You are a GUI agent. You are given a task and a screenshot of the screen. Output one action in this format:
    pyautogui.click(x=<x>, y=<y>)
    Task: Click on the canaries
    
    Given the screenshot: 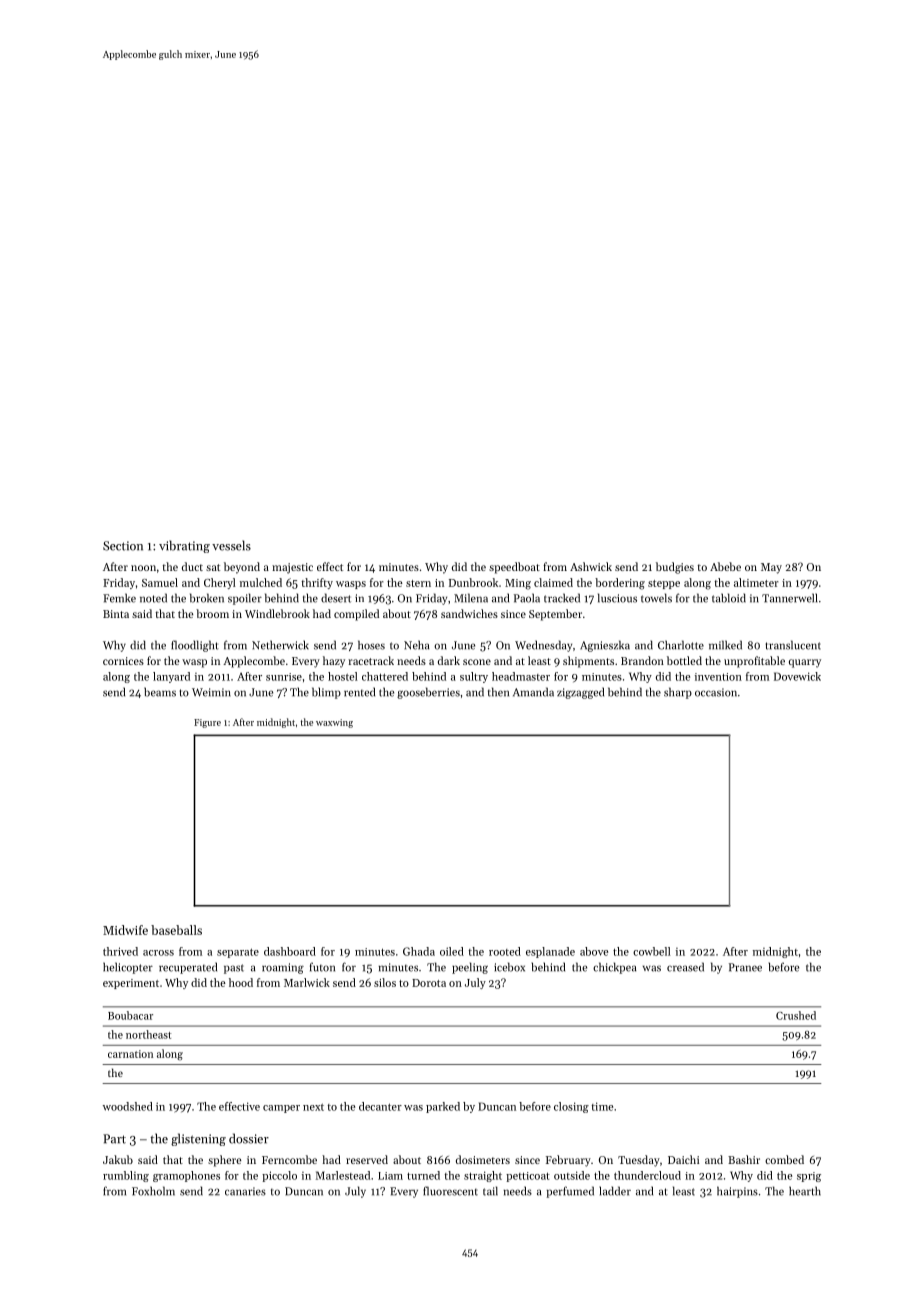 What is the action you would take?
    pyautogui.click(x=245, y=1191)
